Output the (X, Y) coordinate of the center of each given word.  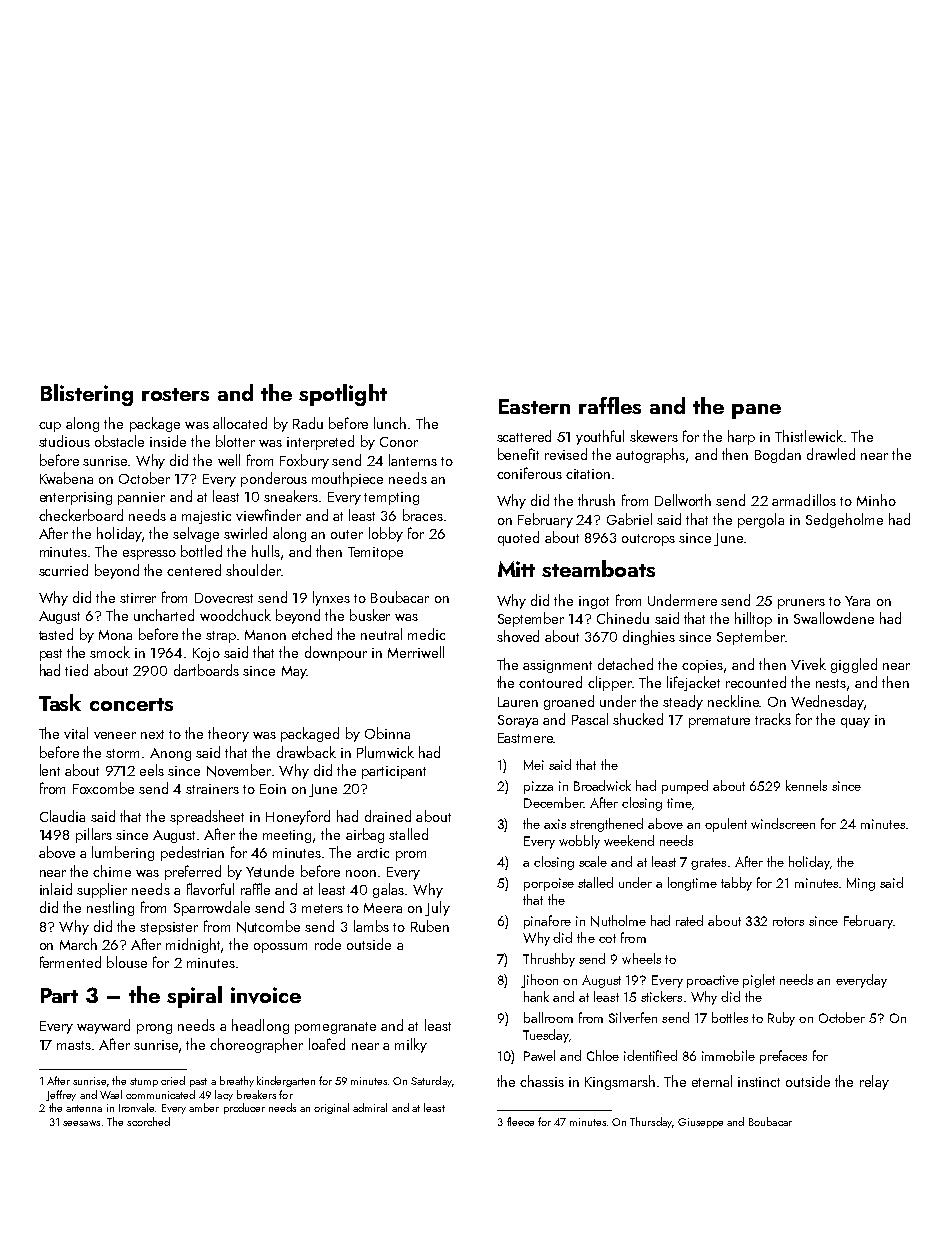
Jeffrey (61, 1095)
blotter (235, 441)
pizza (538, 787)
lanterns (413, 460)
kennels (806, 785)
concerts (131, 704)
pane (756, 411)
